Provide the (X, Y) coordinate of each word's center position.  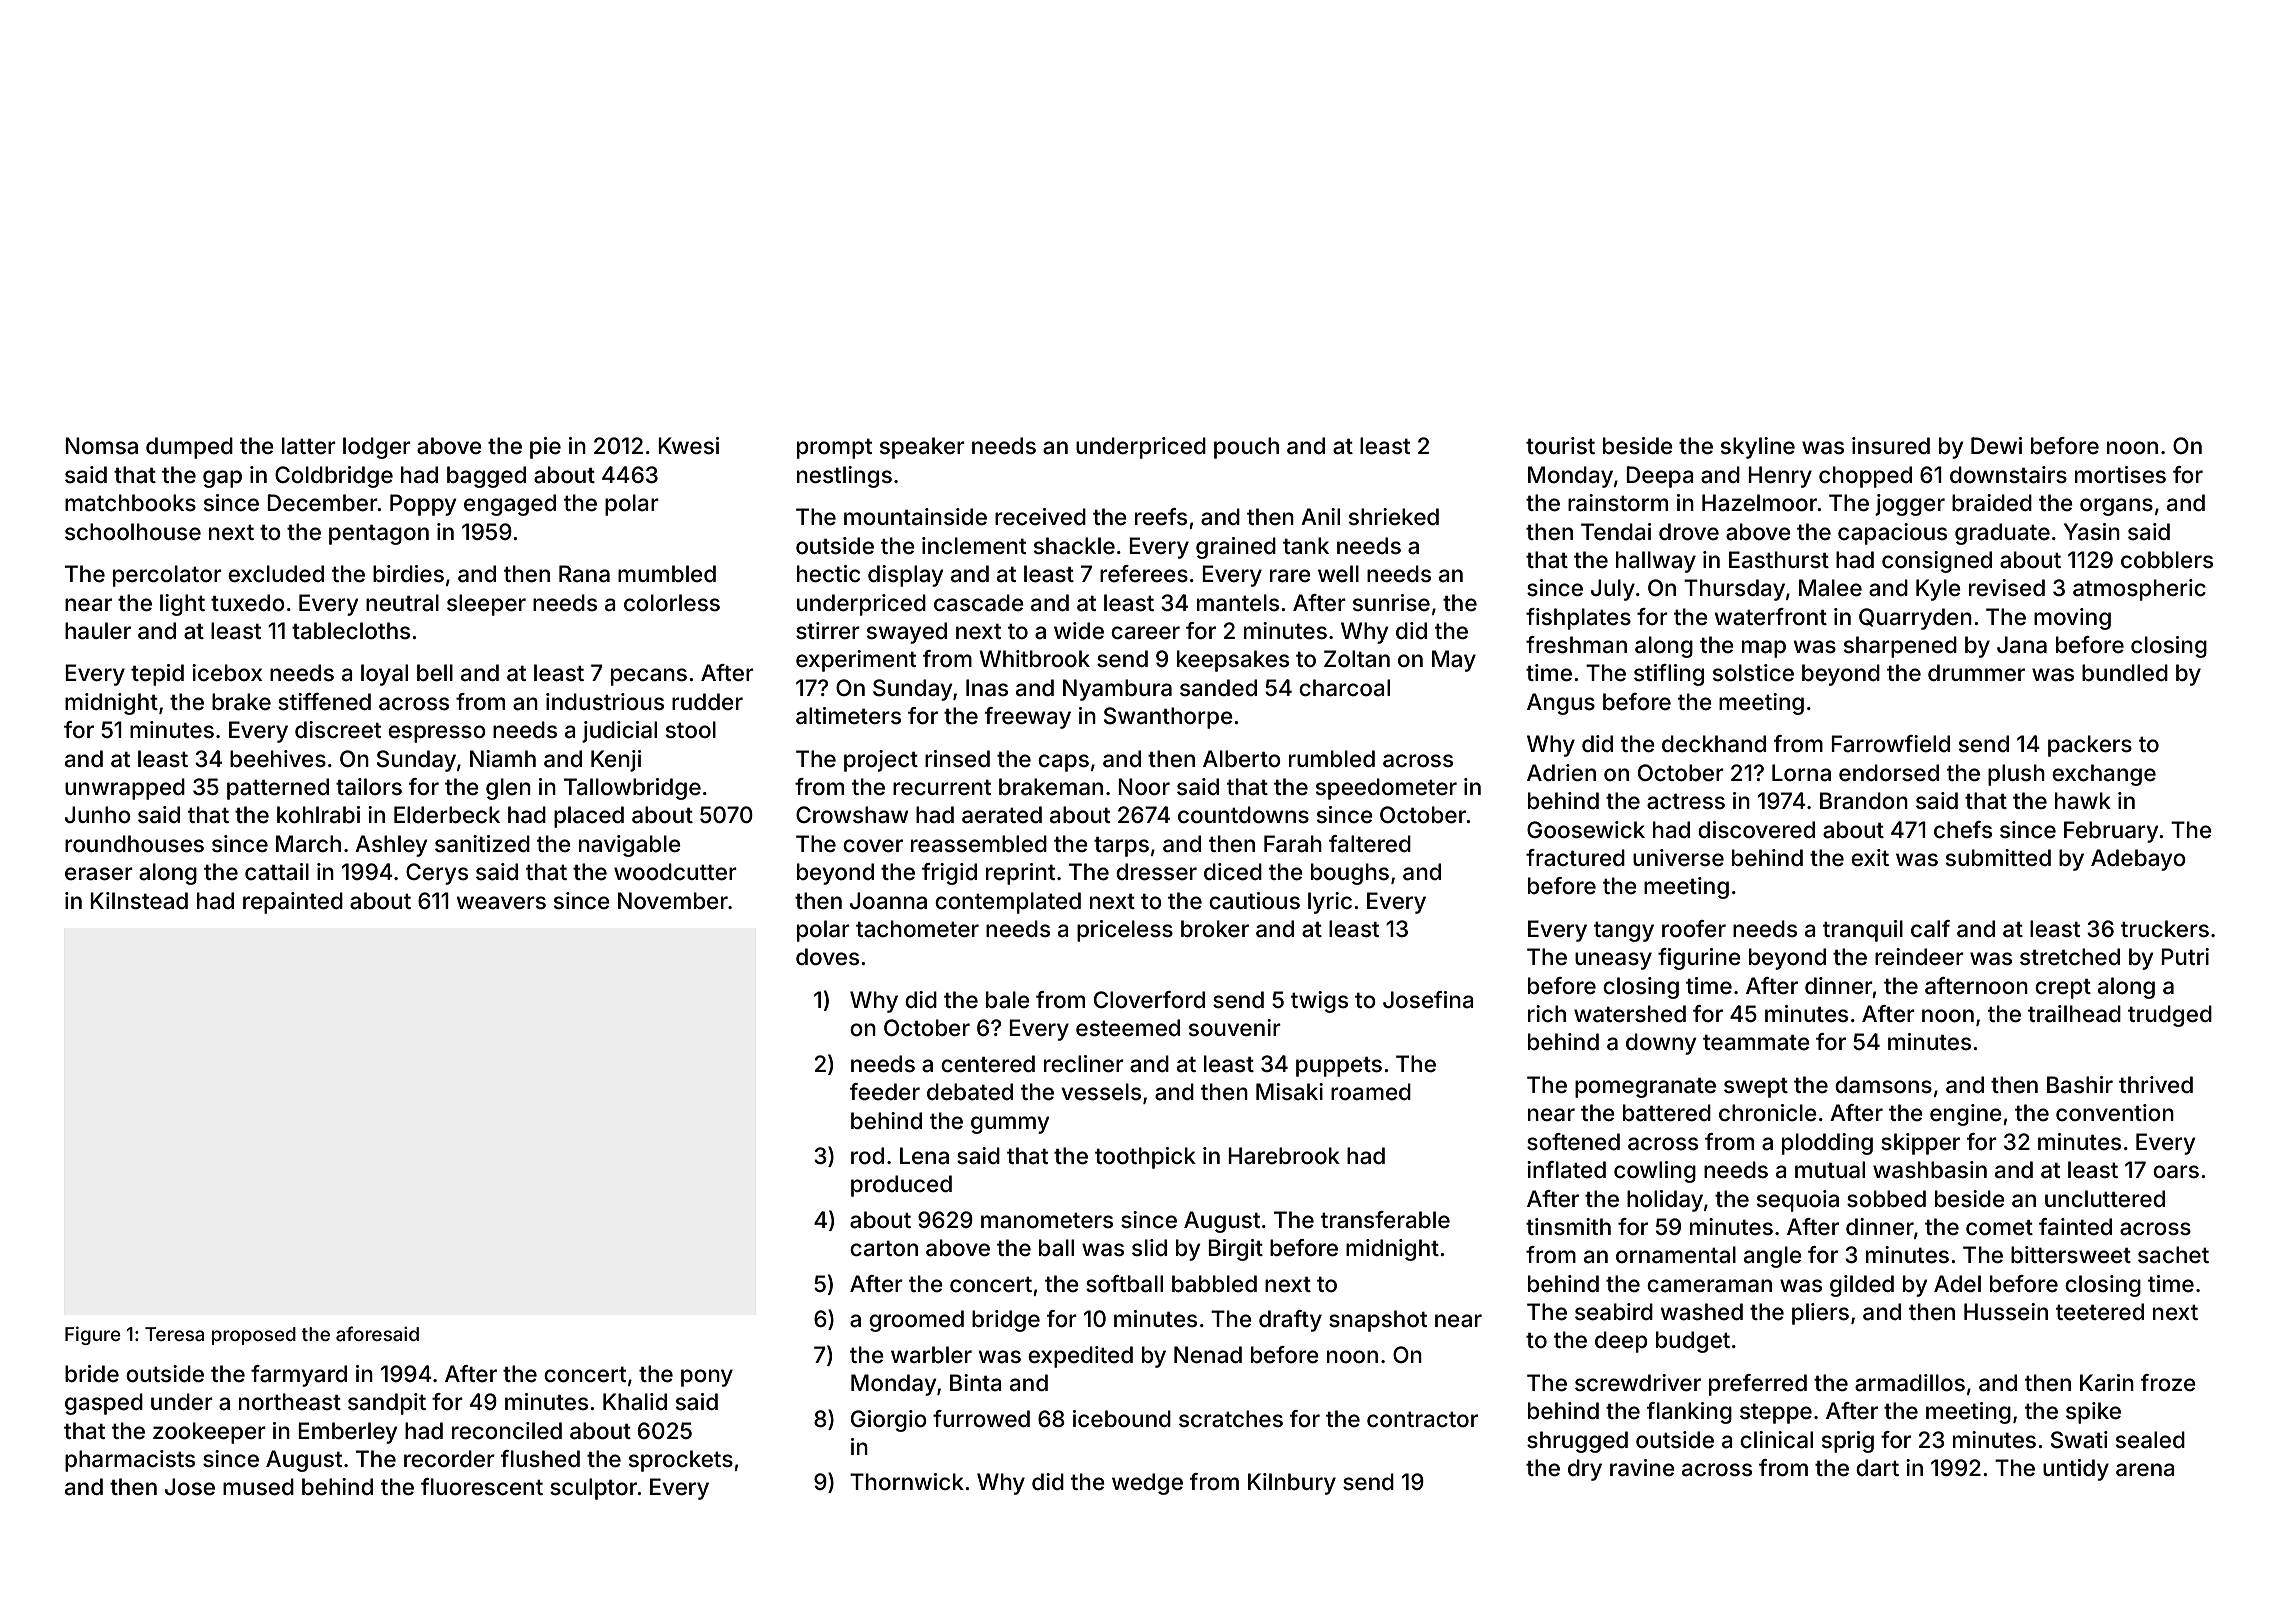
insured (1891, 446)
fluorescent (482, 1487)
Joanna (888, 901)
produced (901, 1186)
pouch (1246, 448)
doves (827, 957)
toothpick (1145, 1158)
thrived (2156, 1084)
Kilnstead (139, 901)
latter (309, 446)
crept (2063, 989)
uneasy (1613, 961)
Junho (98, 815)
